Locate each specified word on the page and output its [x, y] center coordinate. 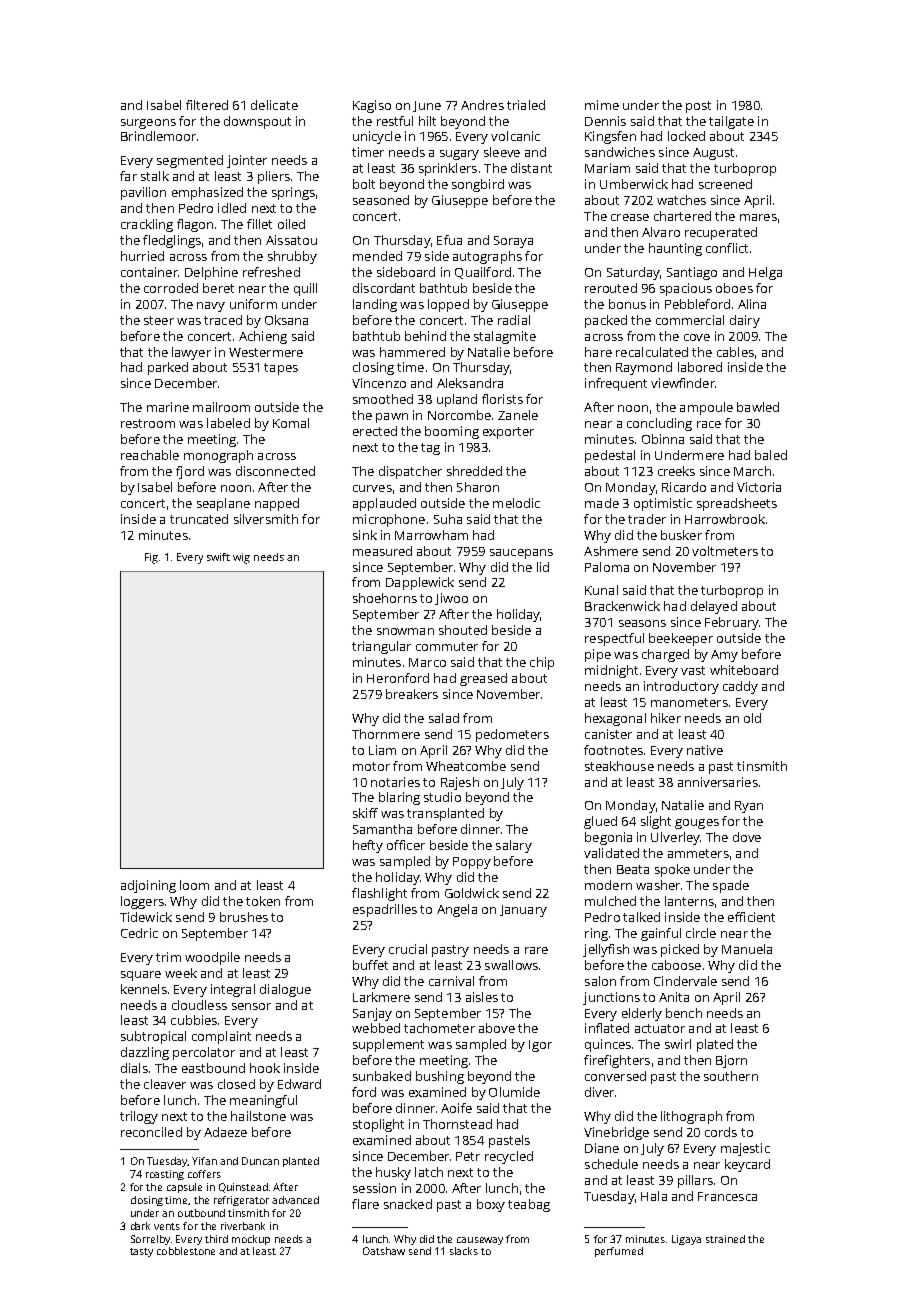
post [698, 107]
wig [241, 558]
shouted [463, 630]
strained [725, 1239]
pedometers [512, 735]
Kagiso [372, 106]
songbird [478, 185]
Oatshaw [384, 1251]
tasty [141, 1252]
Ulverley [675, 838]
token [263, 901]
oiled [291, 224]
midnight [611, 671]
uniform [253, 304]
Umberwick [634, 184]
